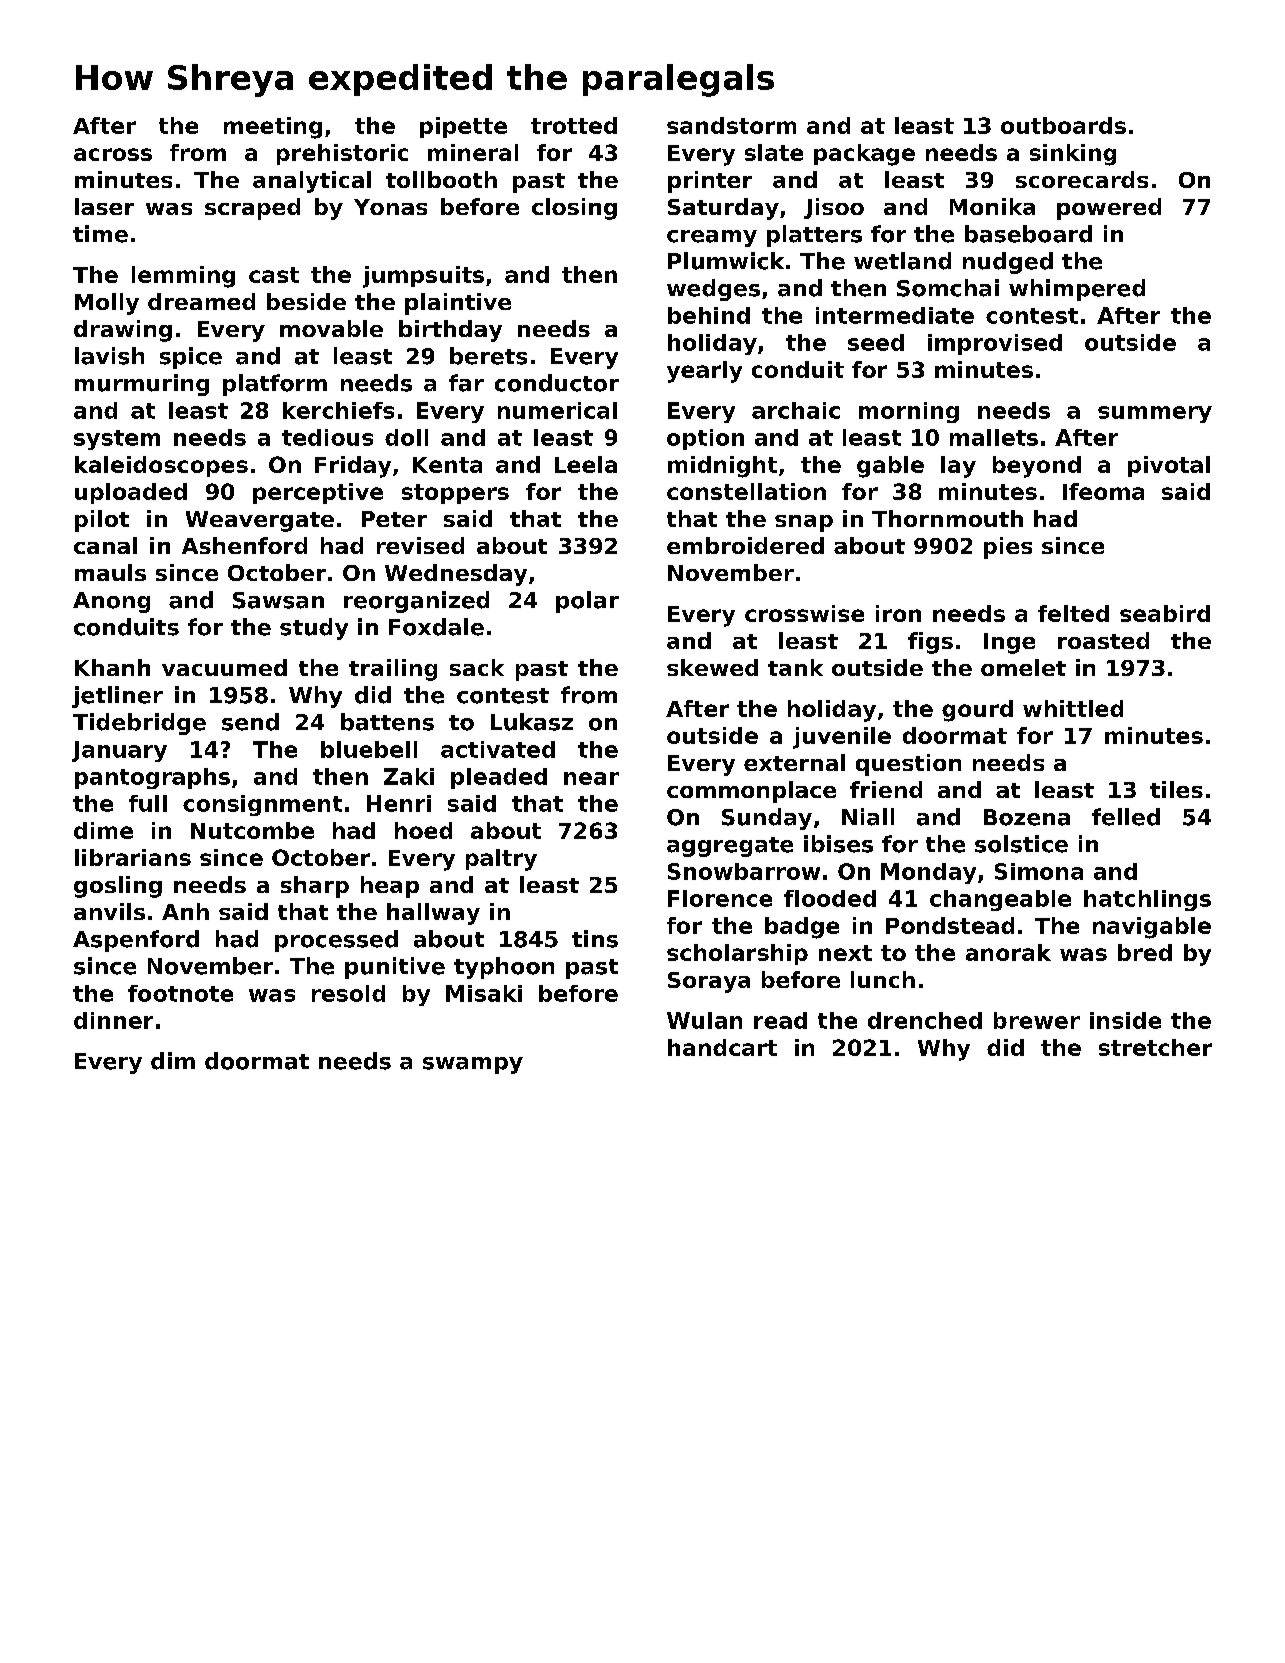 The image size is (1285, 1663). I want to click on sandstorm, so click(731, 125).
